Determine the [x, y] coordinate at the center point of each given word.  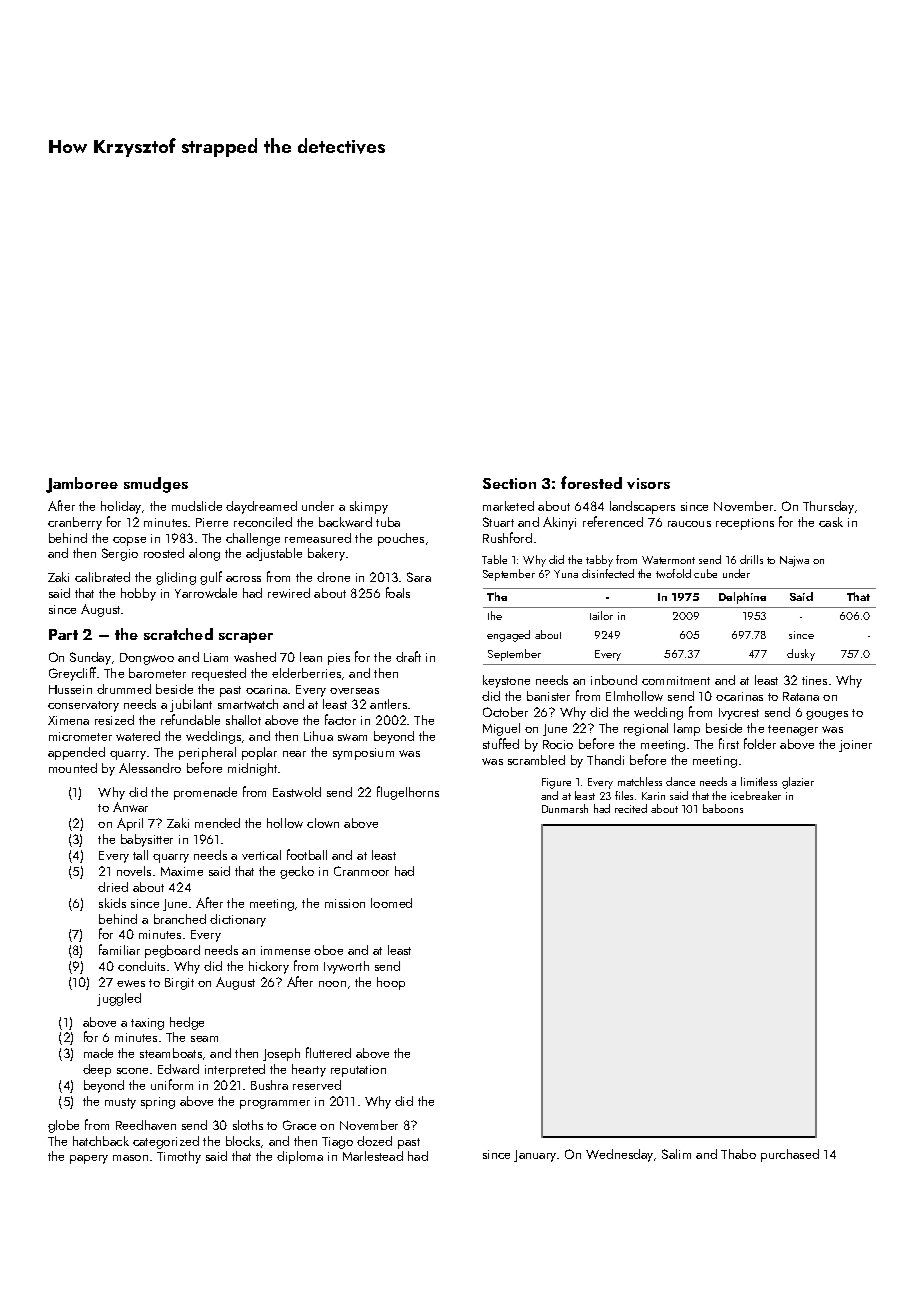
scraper [246, 637]
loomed [391, 903]
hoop [391, 983]
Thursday [828, 507]
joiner [855, 746]
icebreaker [756, 795]
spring [158, 1103]
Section [509, 483]
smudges [156, 485]
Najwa [794, 561]
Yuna [566, 574]
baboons [723, 808]
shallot [243, 720]
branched [180, 919]
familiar [119, 949]
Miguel [501, 729]
